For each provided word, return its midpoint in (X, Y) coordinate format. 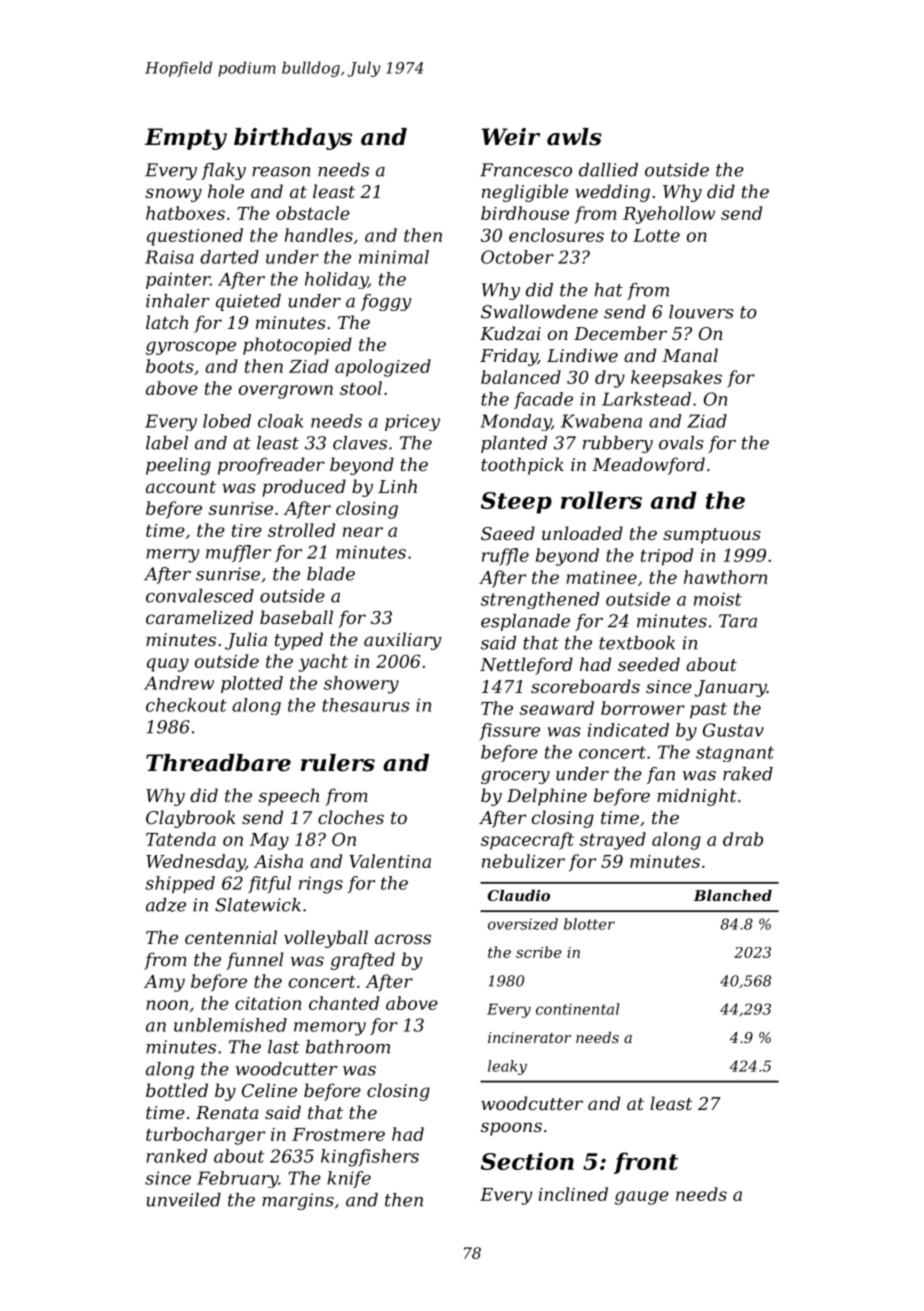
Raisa (169, 257)
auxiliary (403, 641)
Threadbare (218, 763)
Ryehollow (669, 215)
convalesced (200, 596)
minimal (394, 257)
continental (577, 1009)
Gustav (733, 730)
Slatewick (258, 905)
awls (574, 137)
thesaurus (366, 705)
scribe (539, 952)
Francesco (526, 170)
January (731, 688)
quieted (248, 302)
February (238, 1179)
